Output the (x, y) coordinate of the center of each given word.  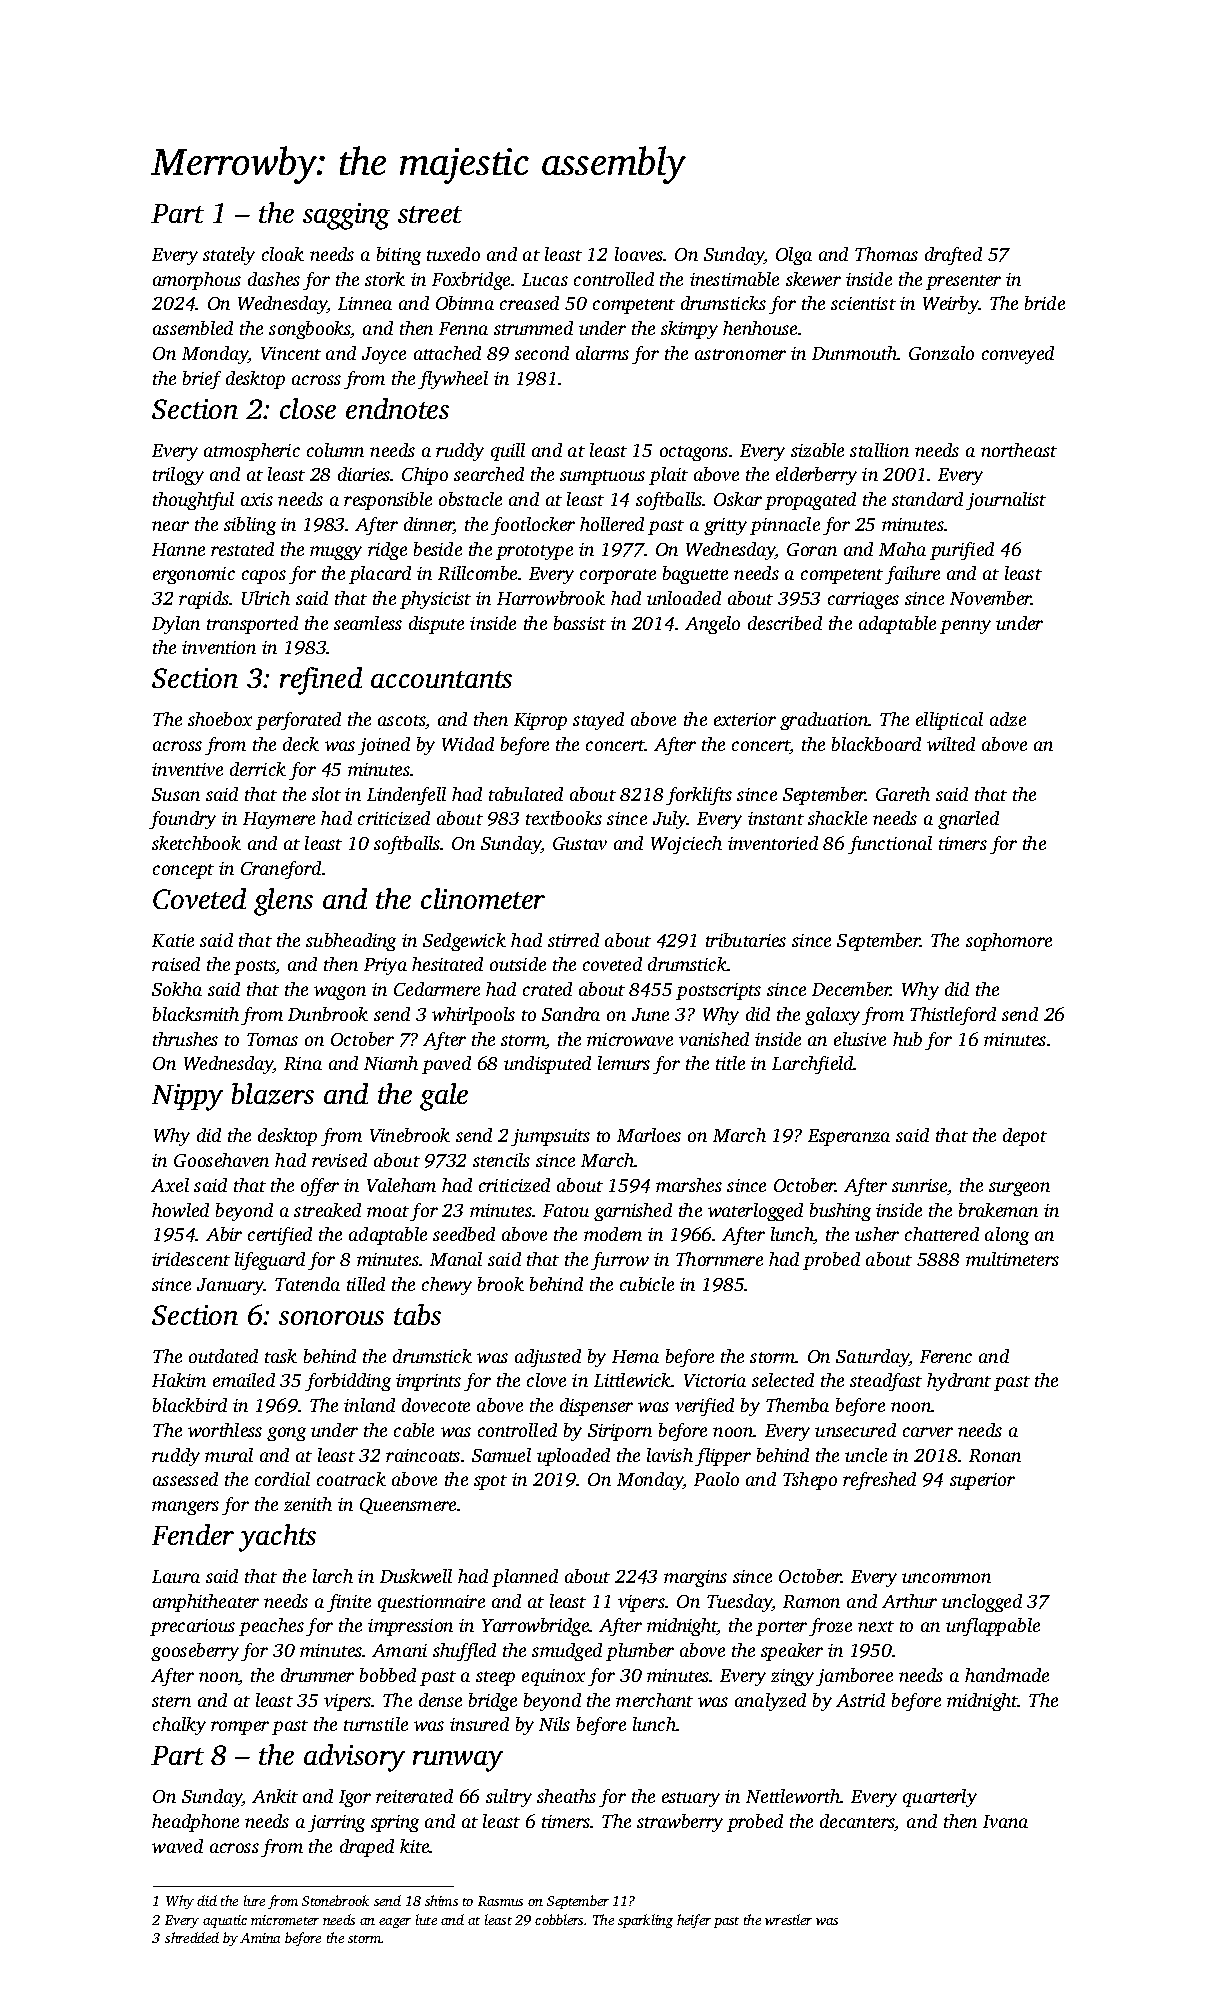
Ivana (1005, 1821)
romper (240, 1728)
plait (668, 476)
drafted (953, 256)
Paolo (716, 1479)
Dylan (176, 625)
